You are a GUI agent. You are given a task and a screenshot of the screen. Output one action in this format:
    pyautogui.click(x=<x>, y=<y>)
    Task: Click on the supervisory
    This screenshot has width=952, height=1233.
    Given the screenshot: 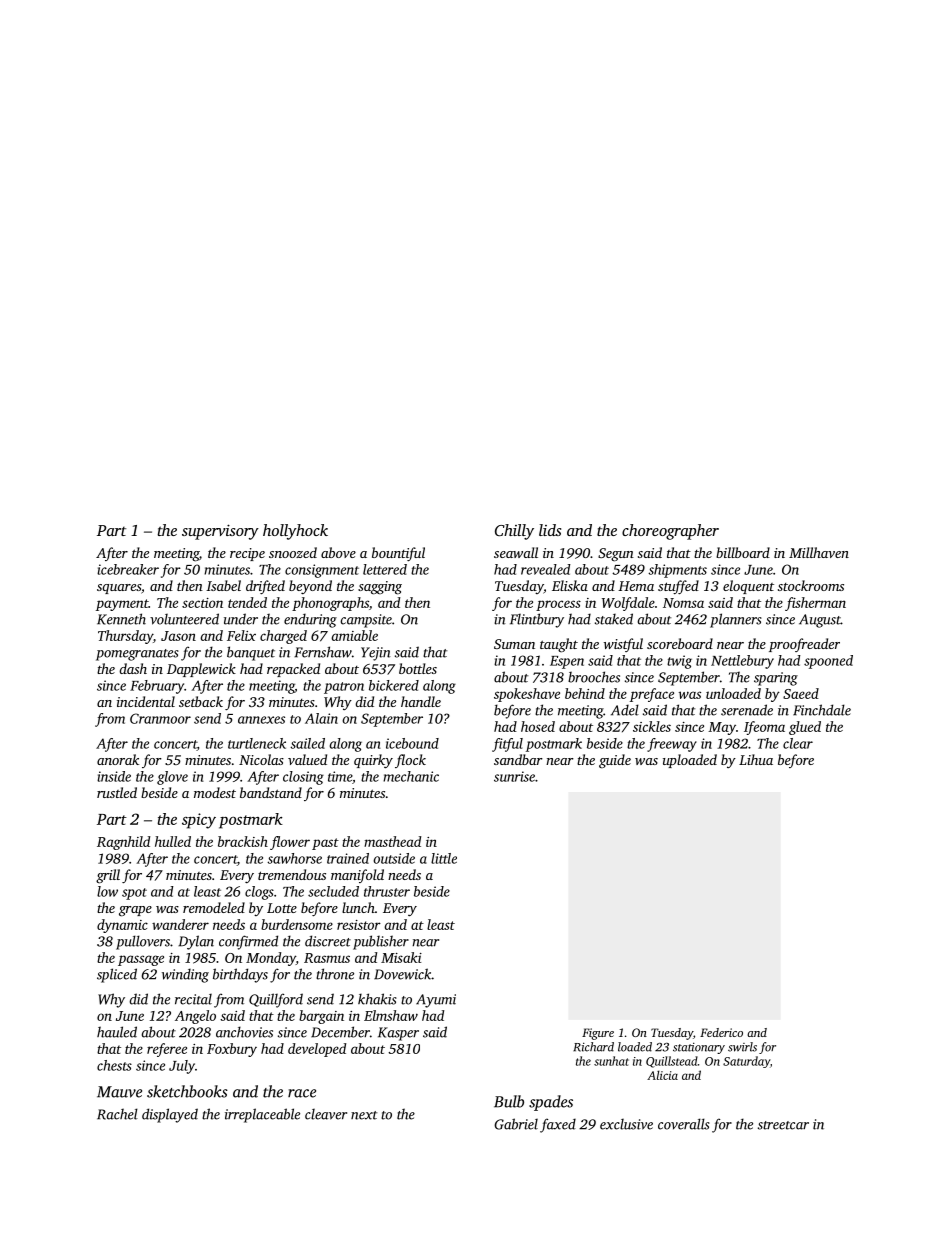 What is the action you would take?
    pyautogui.click(x=220, y=532)
